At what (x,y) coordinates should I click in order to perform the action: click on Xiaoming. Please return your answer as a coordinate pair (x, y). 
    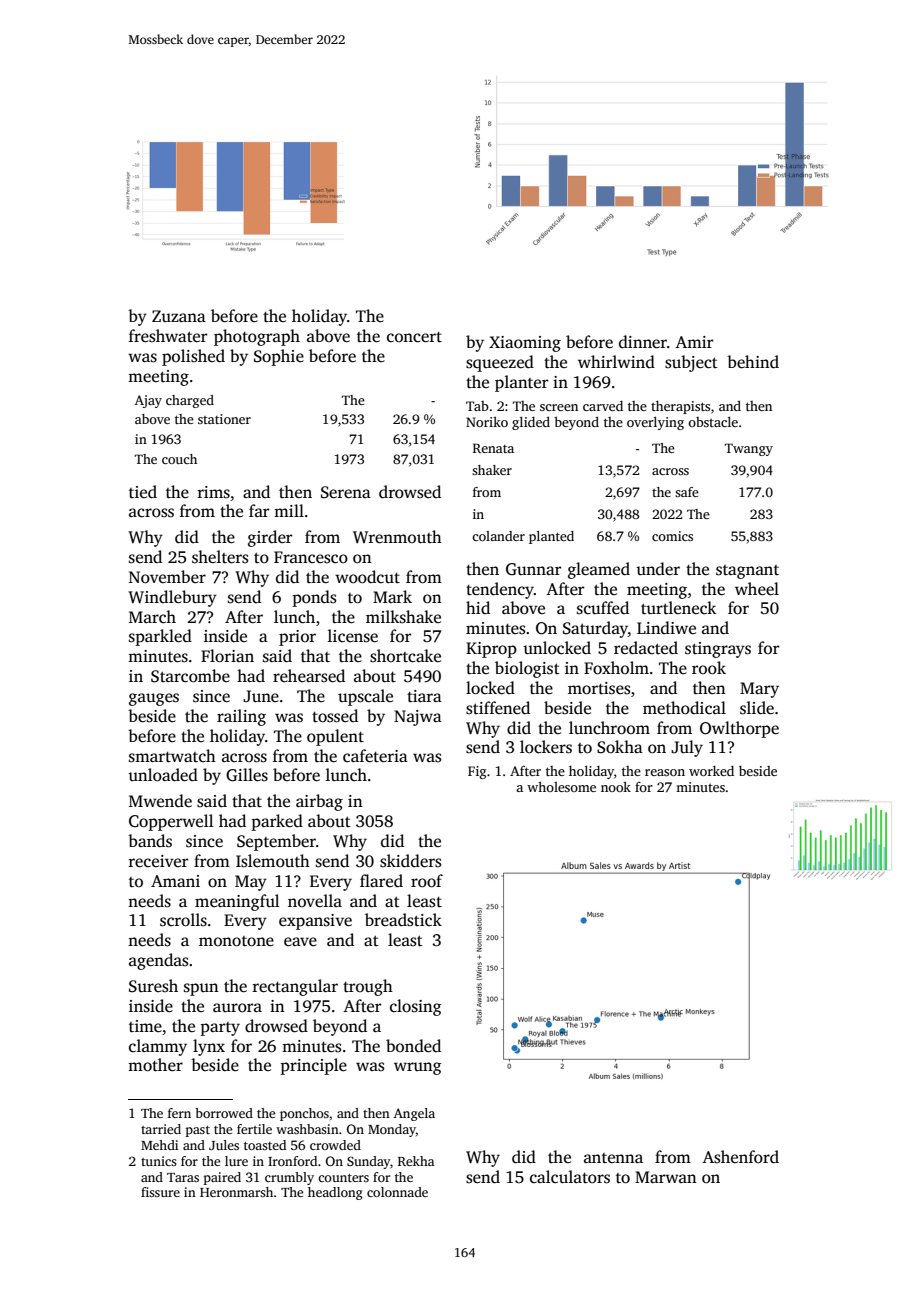
    Looking at the image, I should click on (525, 344).
